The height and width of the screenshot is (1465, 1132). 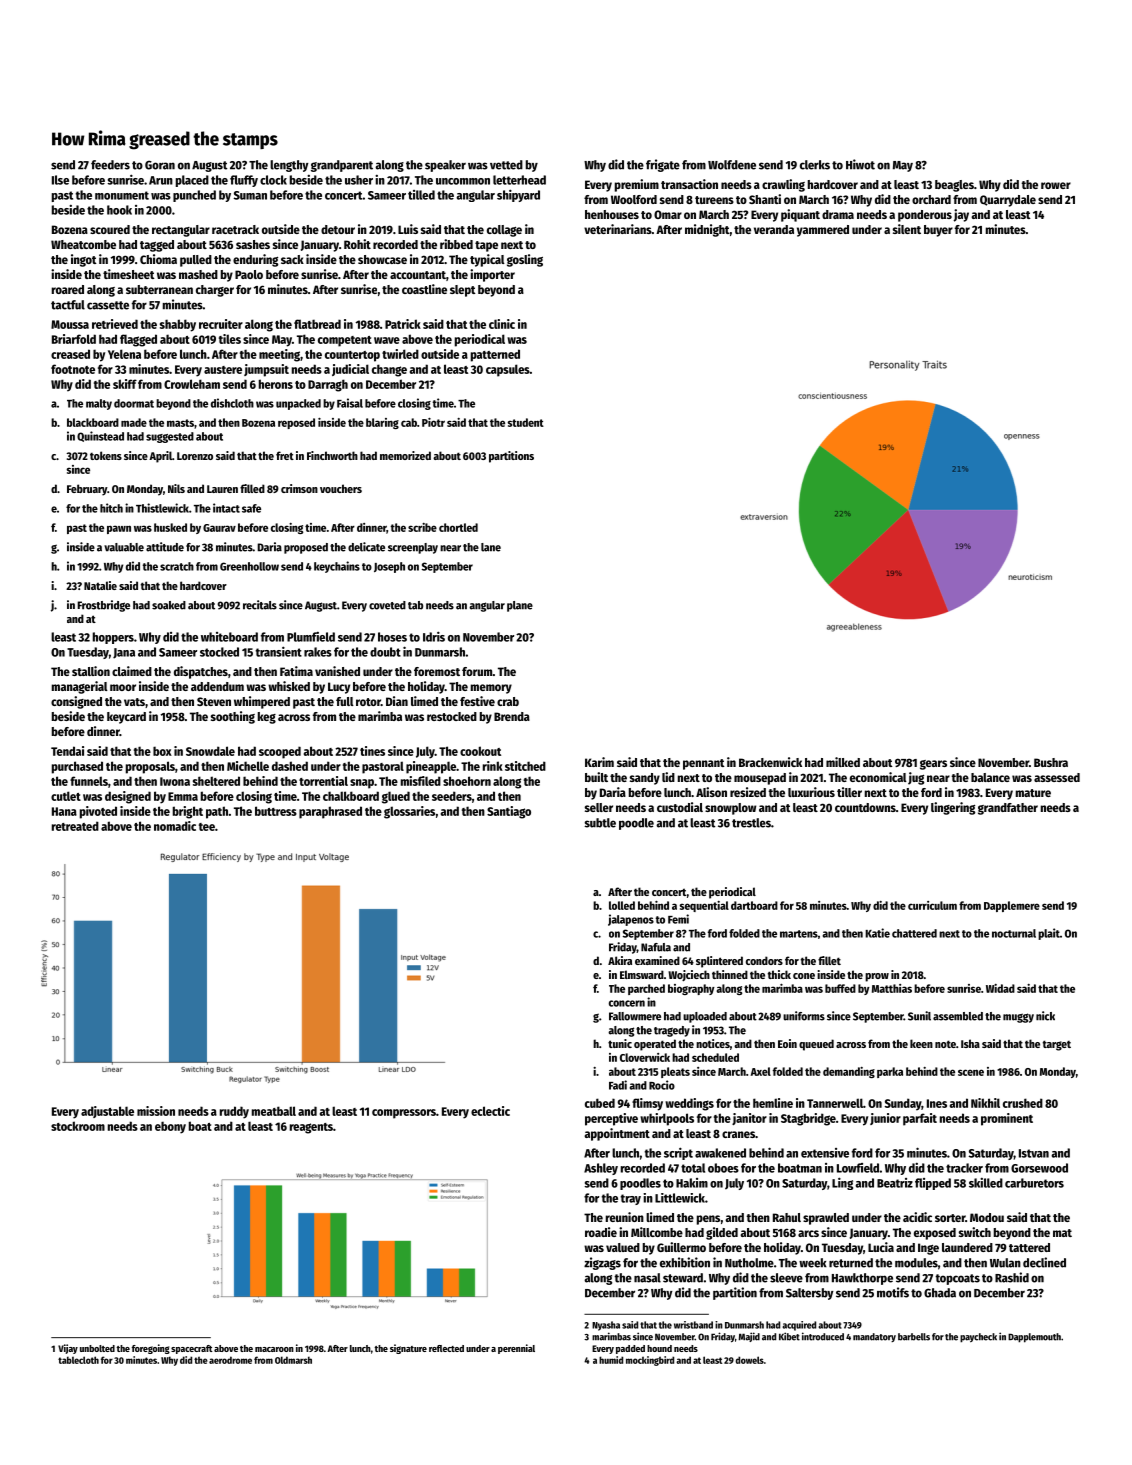 I want to click on rower, so click(x=1056, y=185).
